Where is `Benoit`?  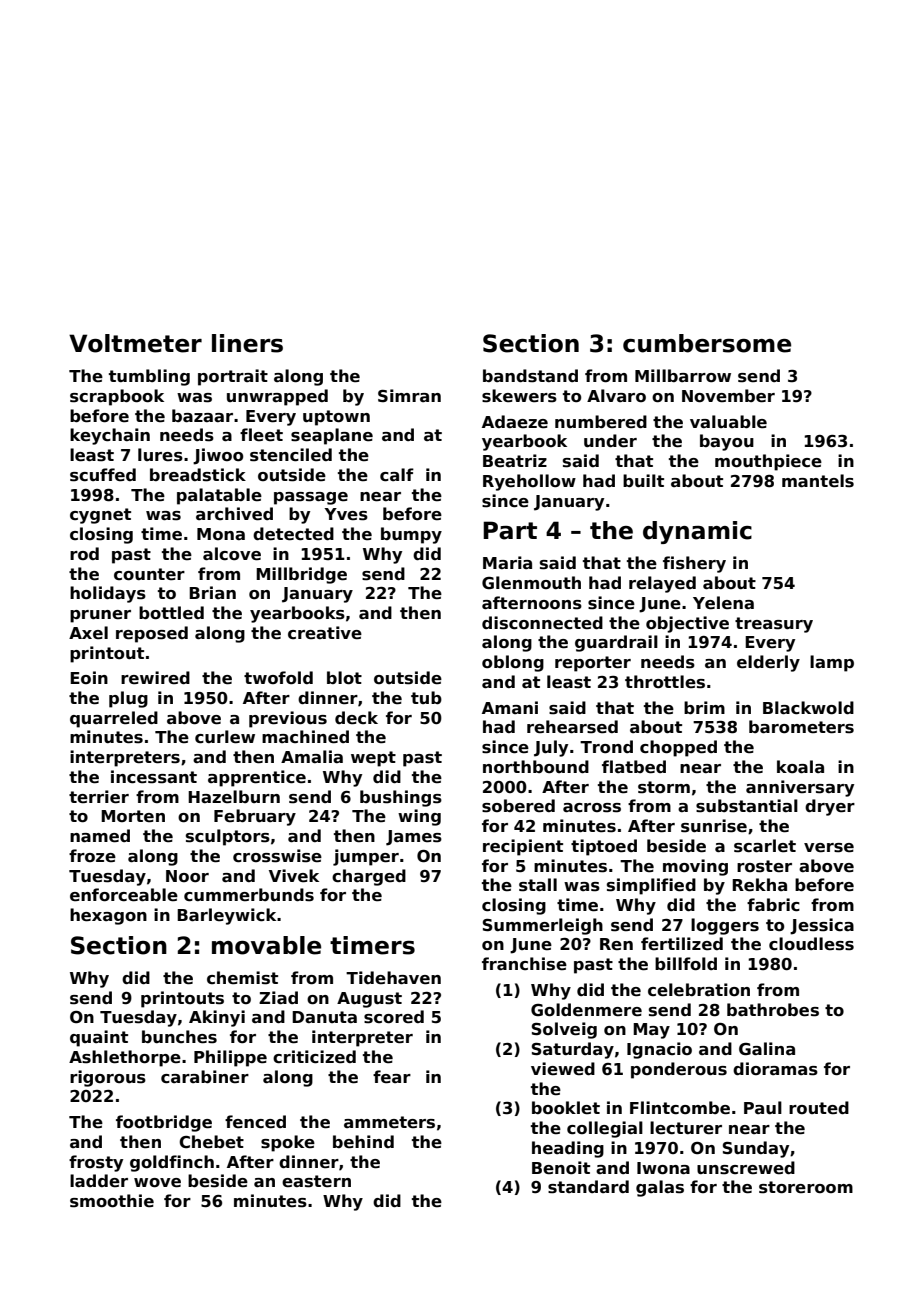 Benoit is located at coordinates (561, 1168).
